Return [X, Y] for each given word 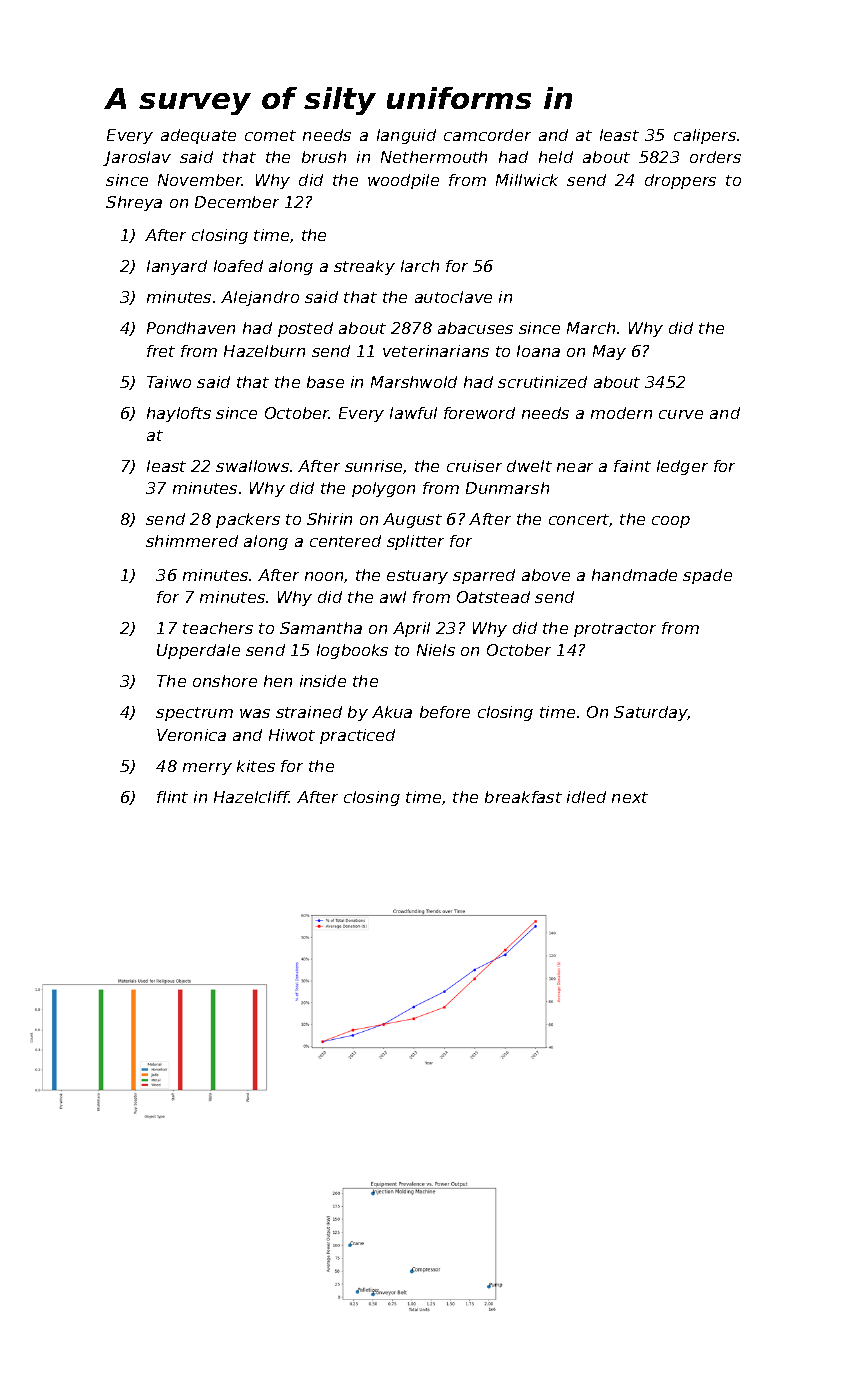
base [325, 382]
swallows [252, 466]
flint [172, 797]
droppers [680, 181]
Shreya [134, 203]
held [556, 157]
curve [681, 414]
